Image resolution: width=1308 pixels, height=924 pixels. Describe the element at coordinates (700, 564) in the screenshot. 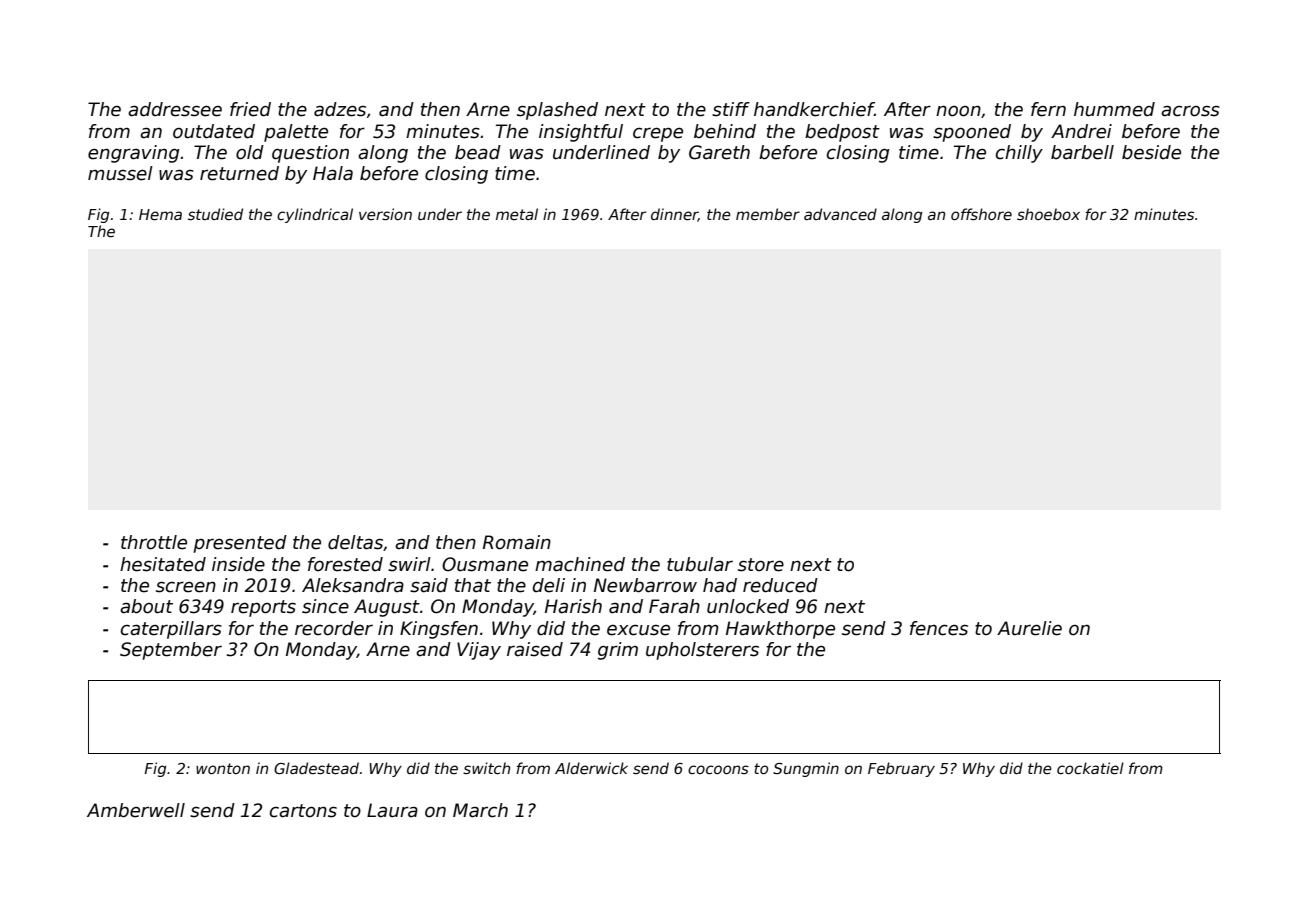

I see `tubular` at that location.
